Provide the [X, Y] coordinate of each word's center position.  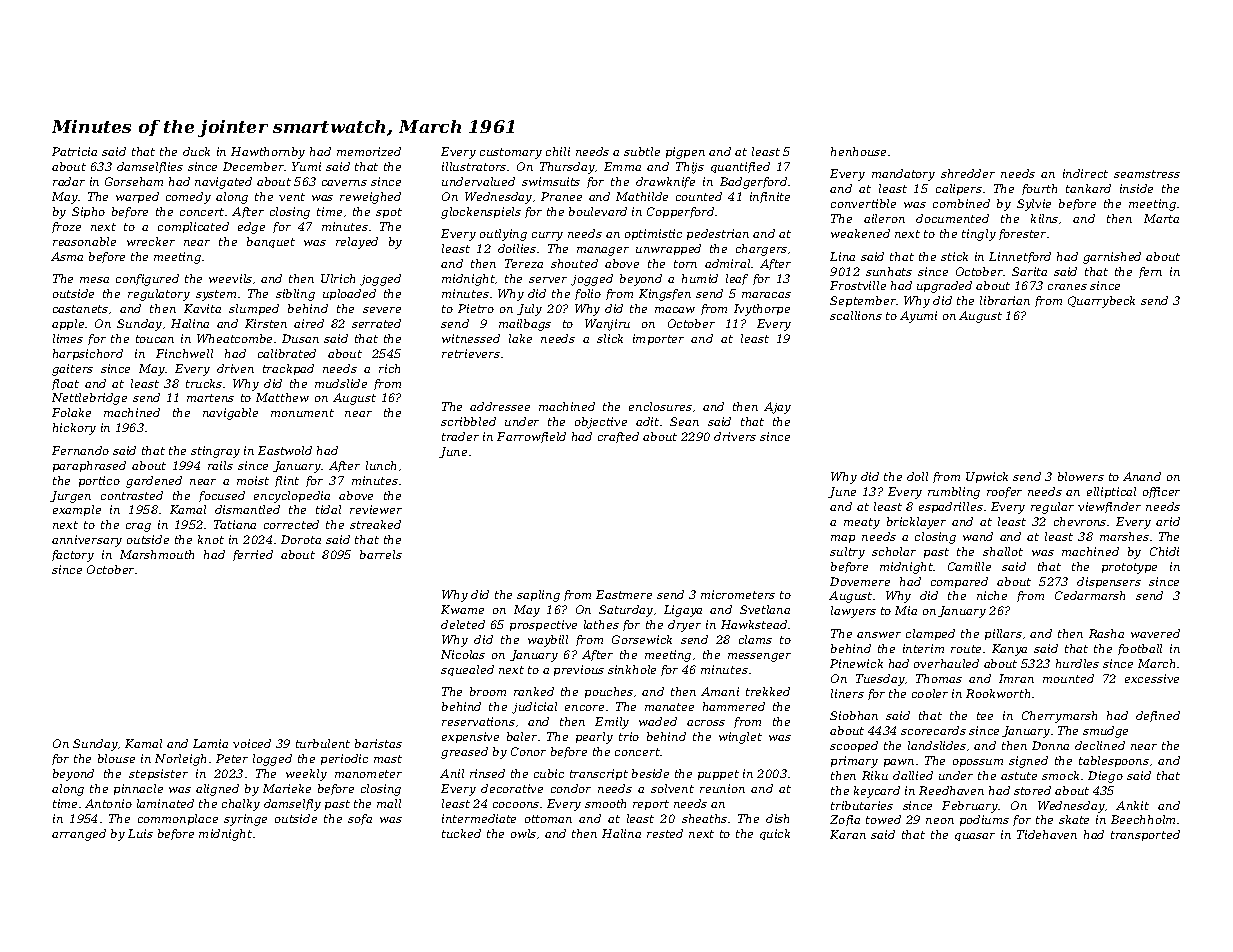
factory [73, 556]
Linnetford [1020, 257]
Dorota [301, 539]
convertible [863, 203]
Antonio [108, 803]
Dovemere [860, 581]
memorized [369, 151]
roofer [1004, 492]
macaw [675, 310]
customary [511, 153]
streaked [375, 524]
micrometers [738, 594]
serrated [376, 323]
